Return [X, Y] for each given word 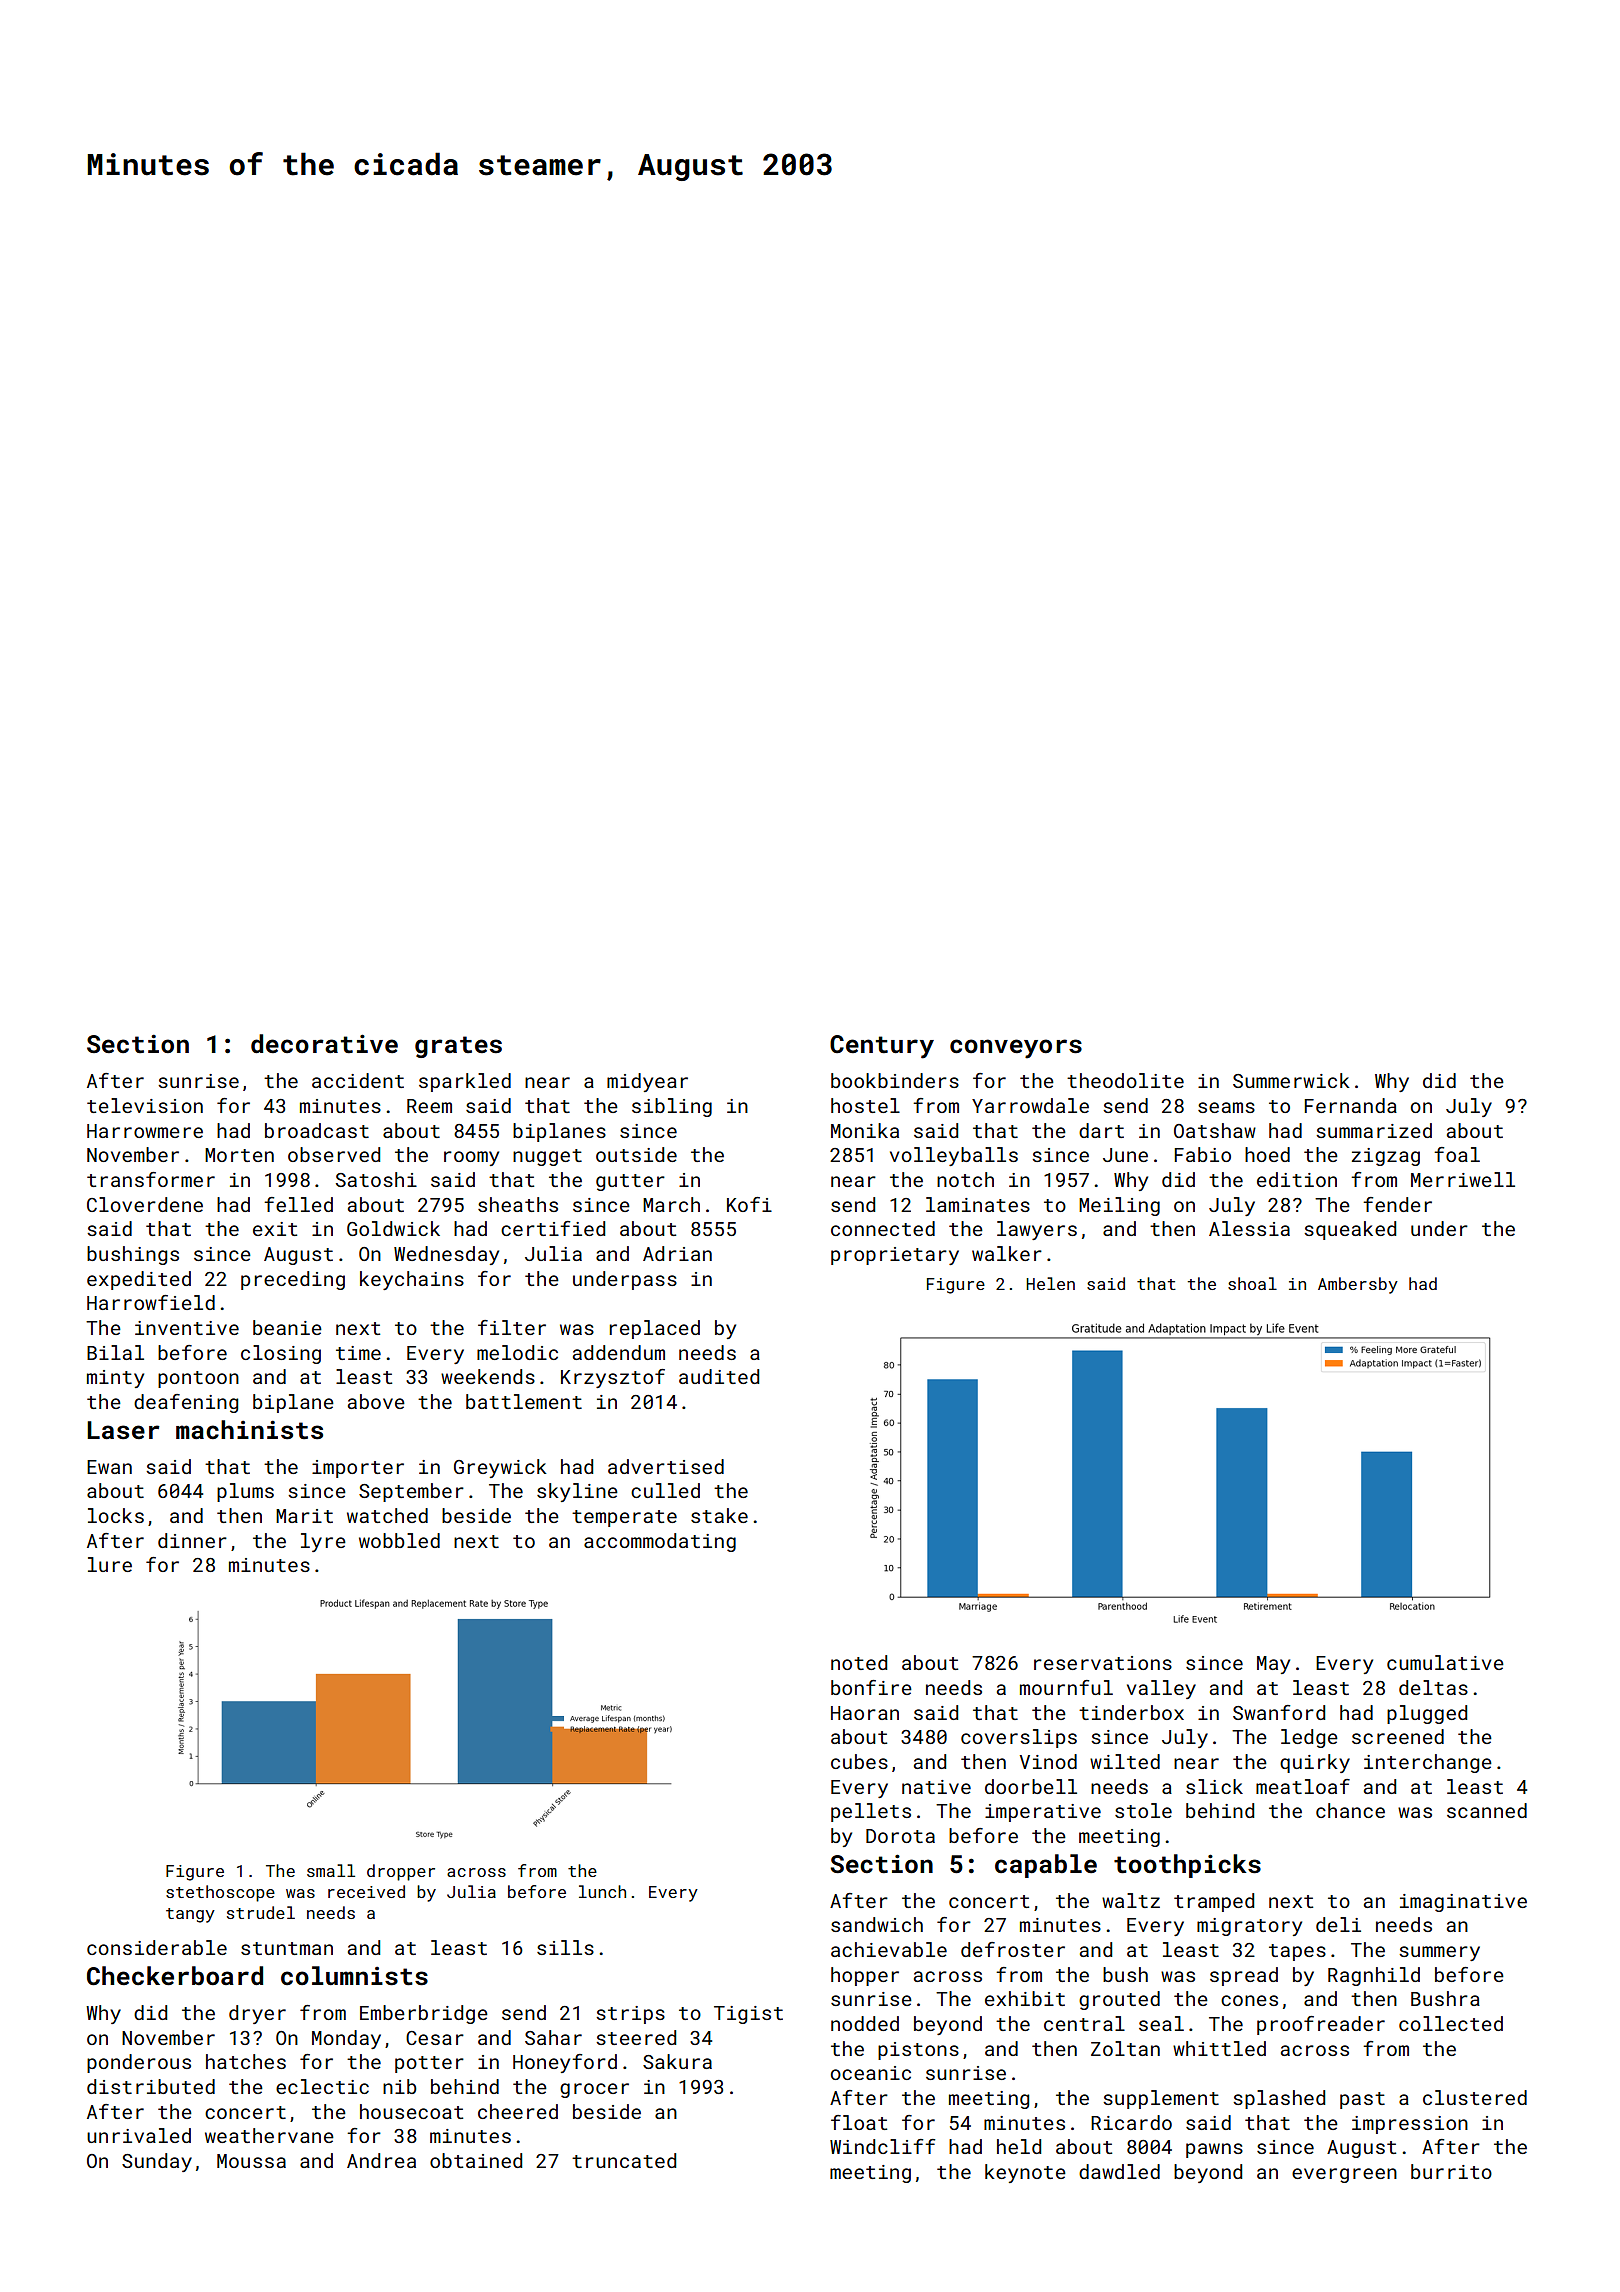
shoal [1252, 1283]
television [145, 1105]
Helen [1050, 1283]
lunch [602, 1891]
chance [1350, 1810]
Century [882, 1047]
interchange [1428, 1763]
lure [110, 1564]
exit [275, 1229]
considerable [157, 1947]
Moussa [251, 2161]
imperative [1043, 1813]
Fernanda [1351, 1105]
